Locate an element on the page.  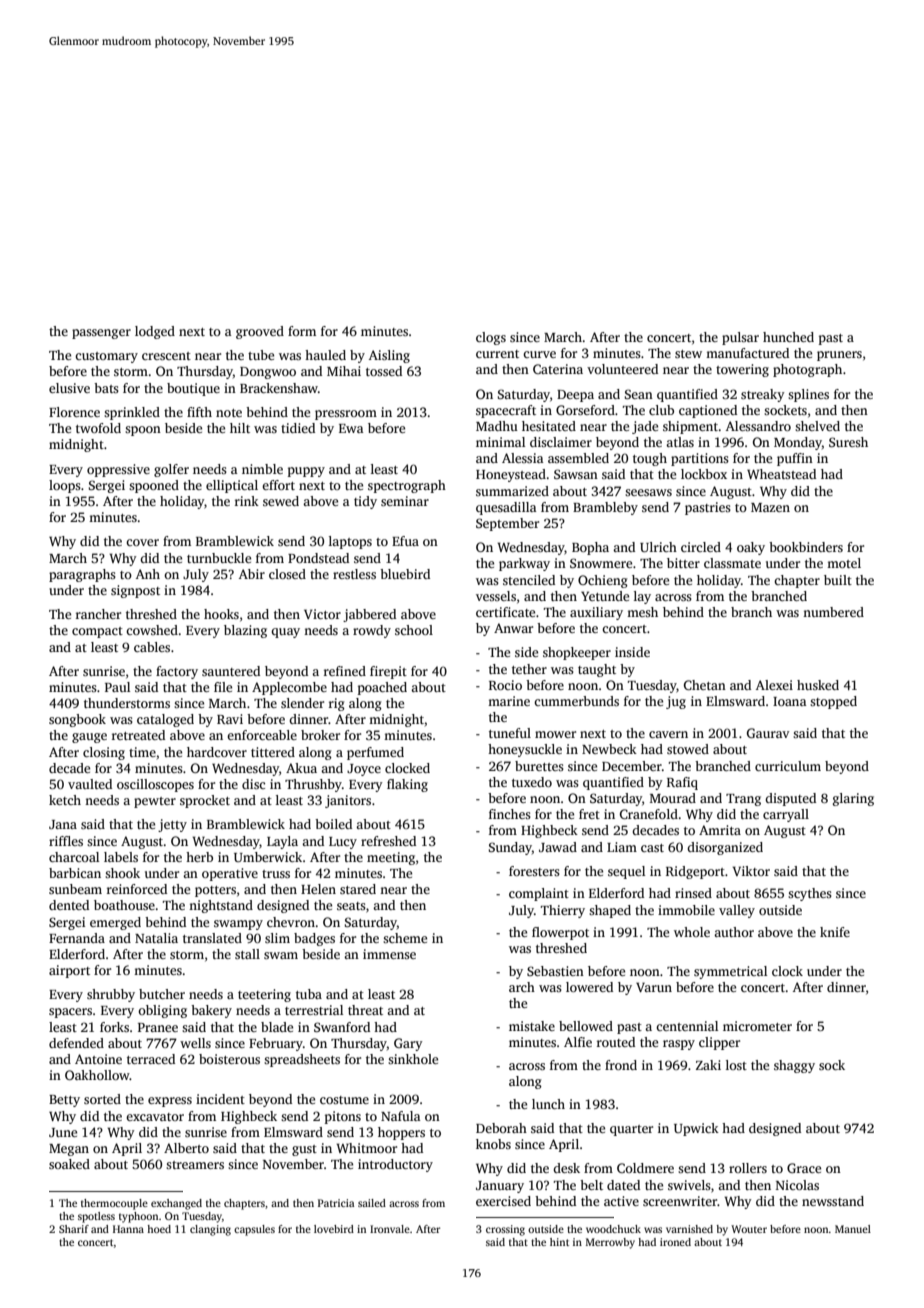
clogs is located at coordinates (491, 338).
